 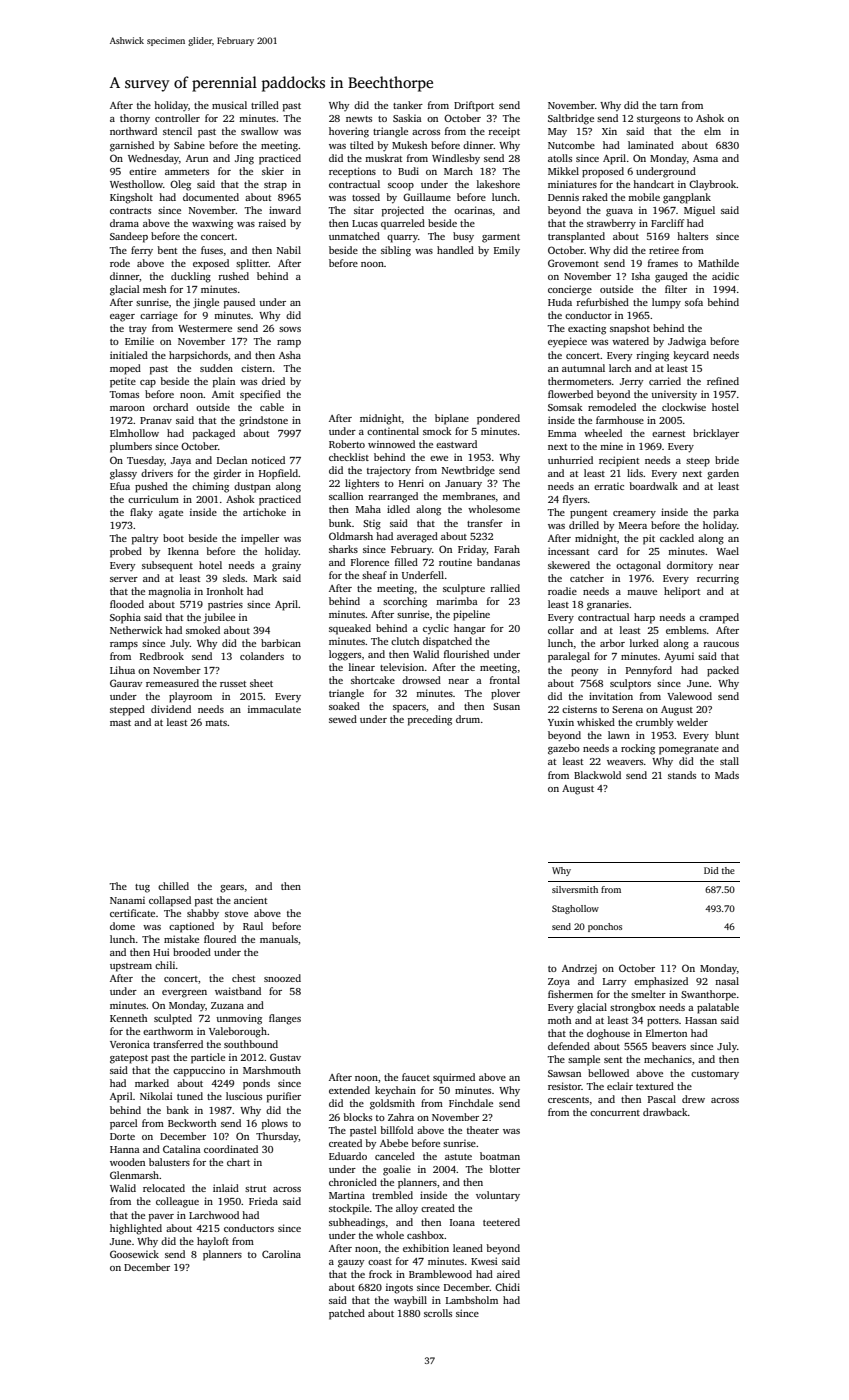 What do you see at coordinates (559, 1020) in the document?
I see `moth` at bounding box center [559, 1020].
